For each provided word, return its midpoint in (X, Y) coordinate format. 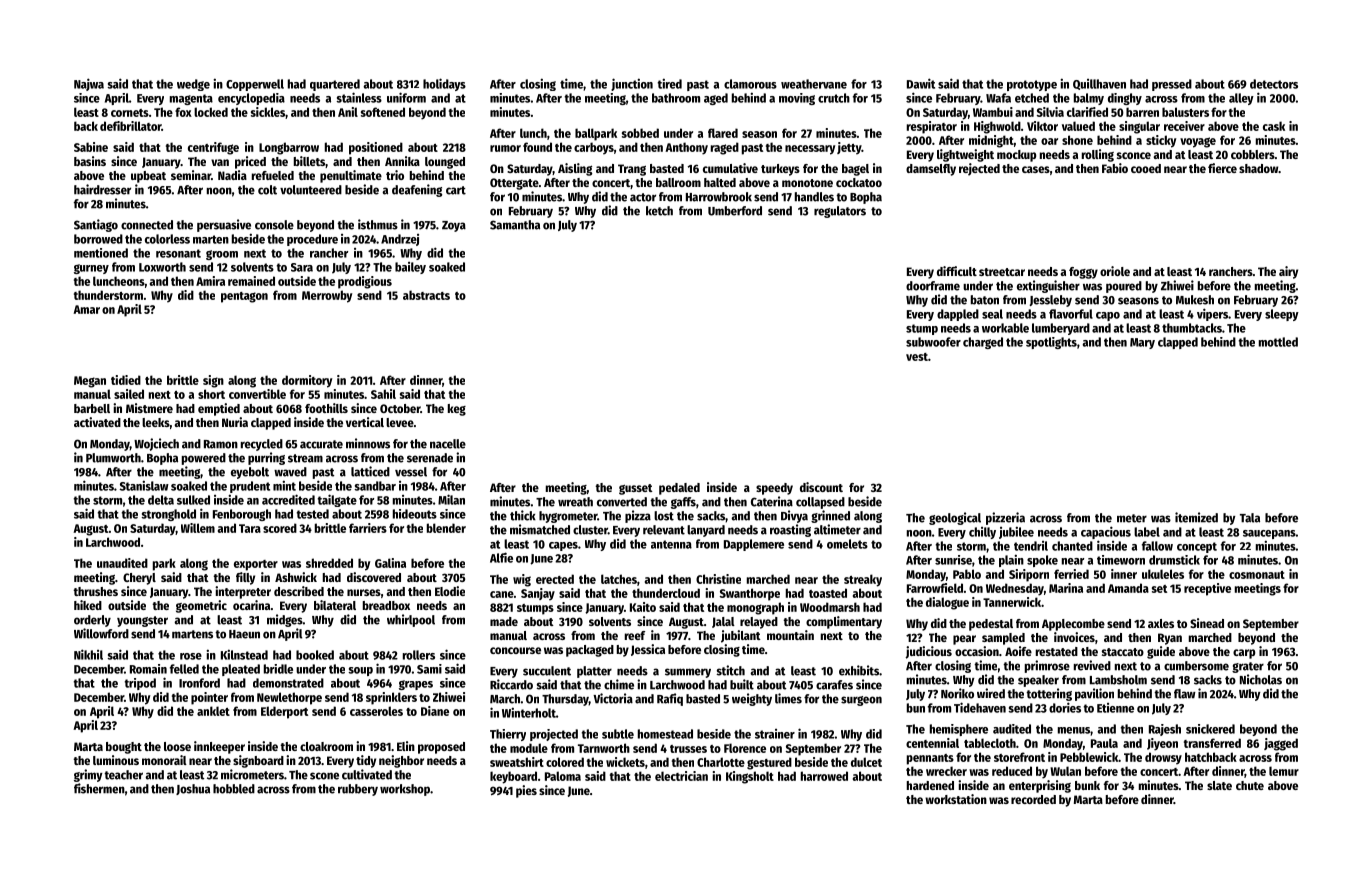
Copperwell (255, 85)
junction (632, 84)
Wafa (998, 98)
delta (161, 500)
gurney (91, 269)
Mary (1142, 343)
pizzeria (1005, 518)
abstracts (426, 295)
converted (622, 502)
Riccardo (511, 684)
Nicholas (1261, 679)
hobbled (234, 789)
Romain (148, 669)
